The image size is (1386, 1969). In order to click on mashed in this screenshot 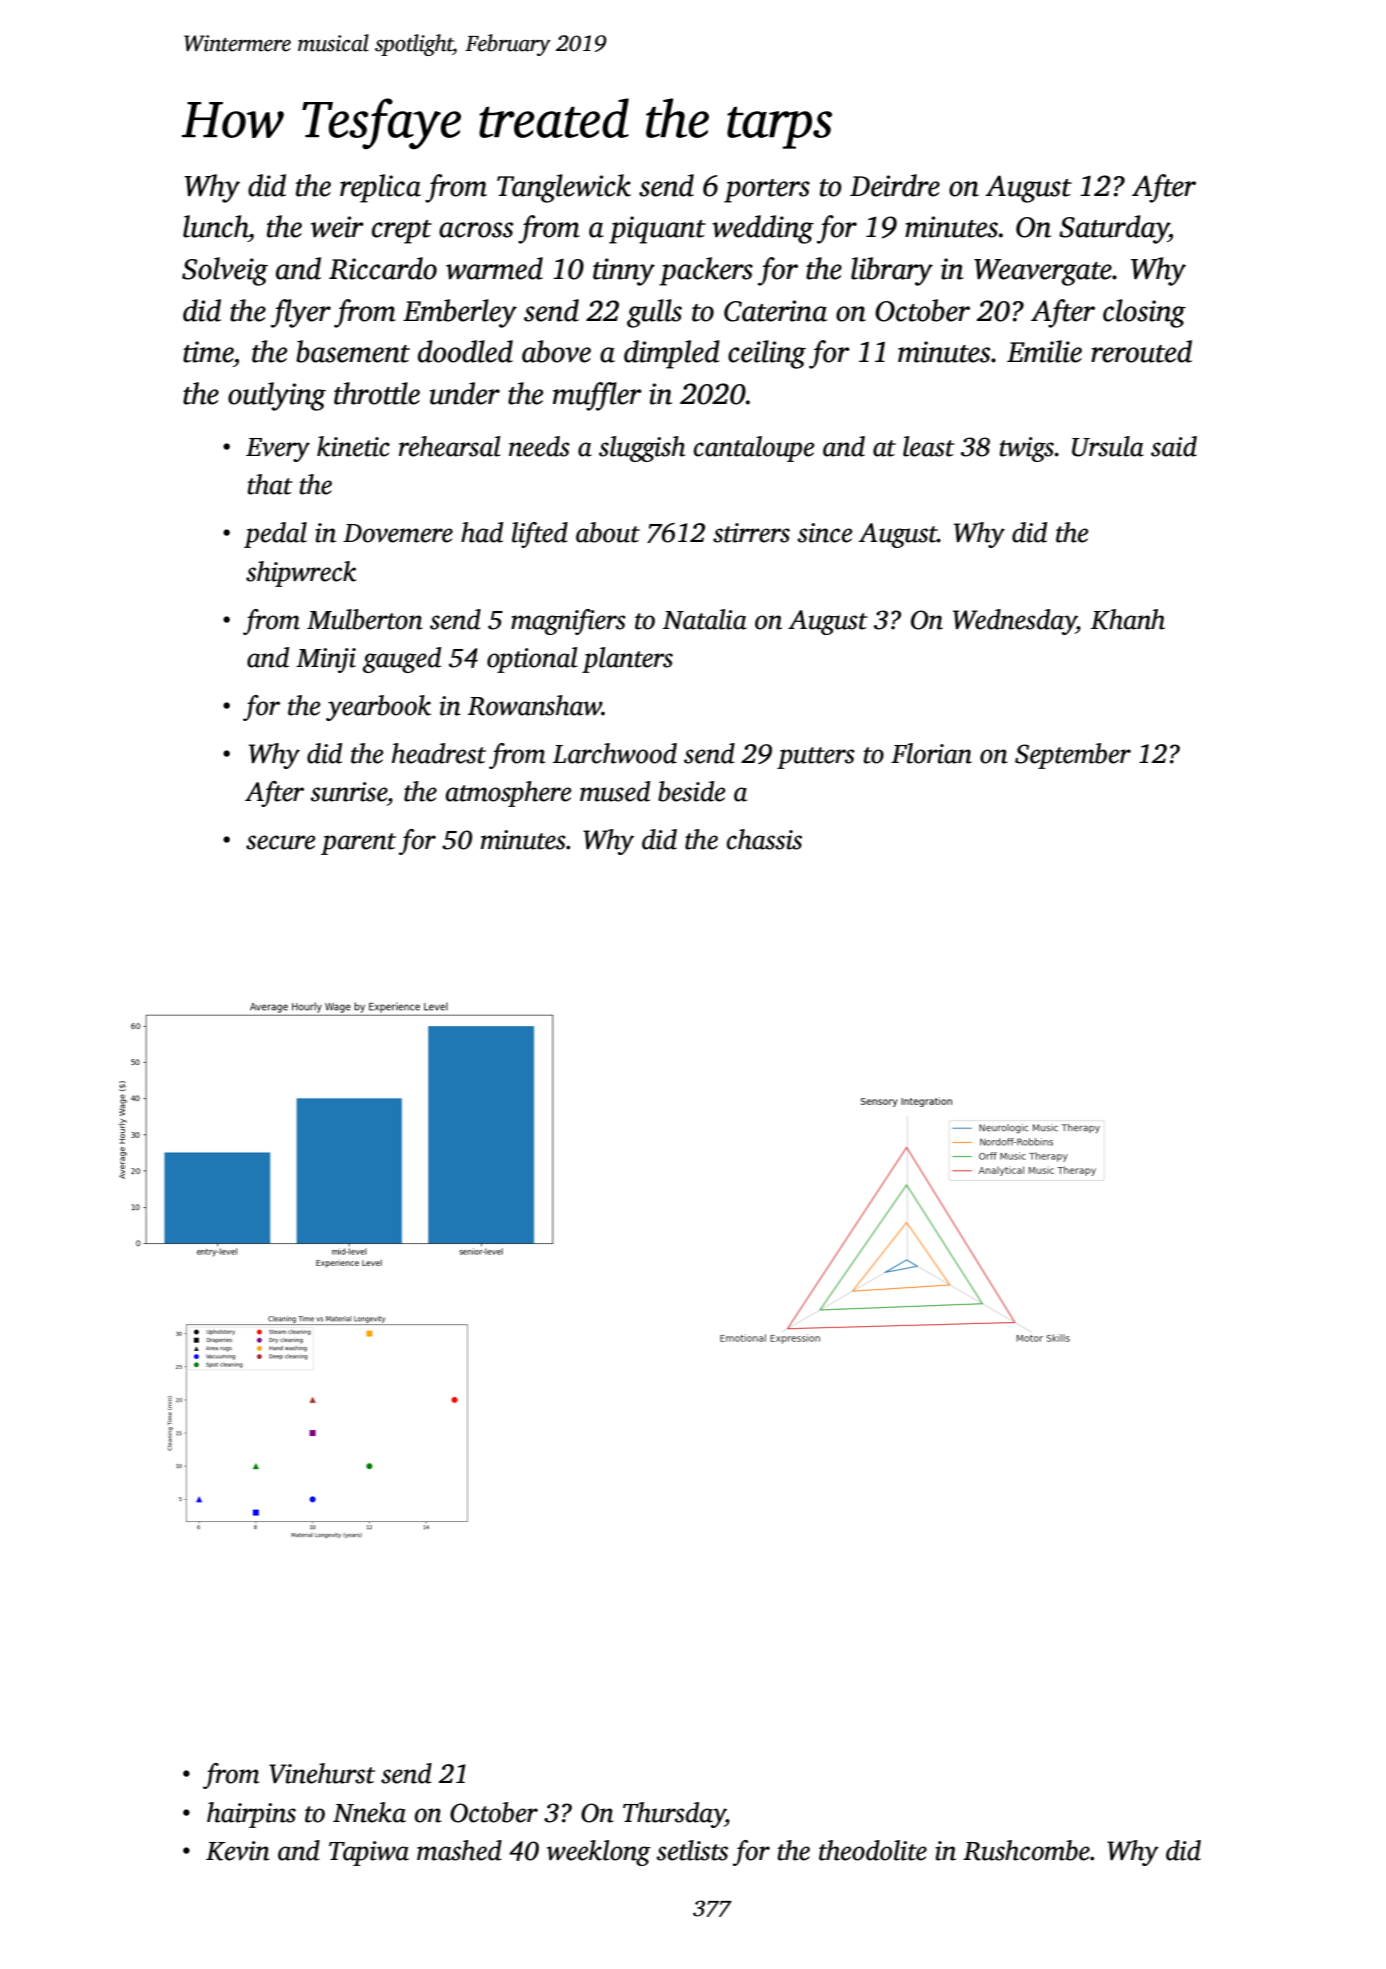, I will do `click(459, 1850)`.
